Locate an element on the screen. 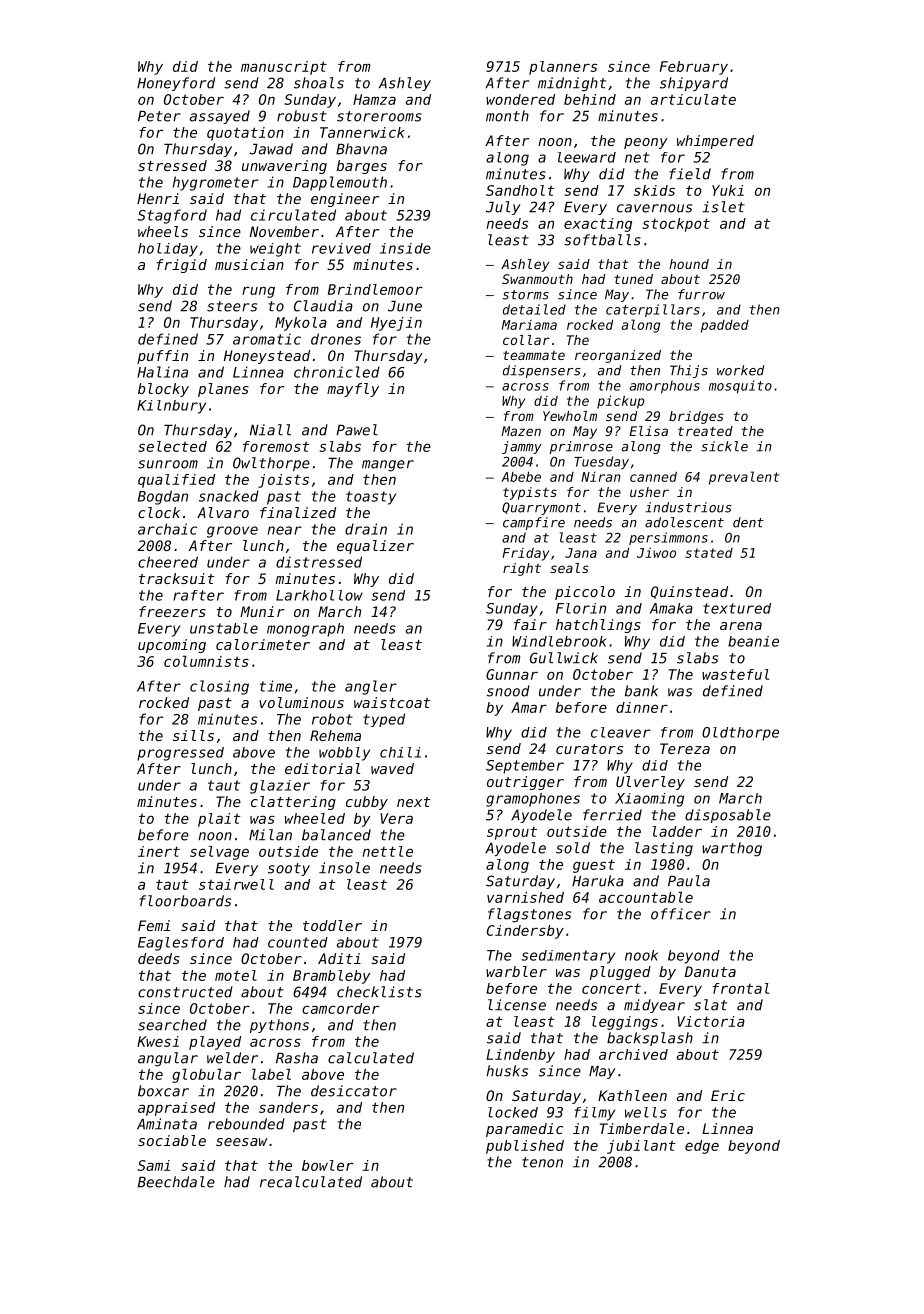  mosquito is located at coordinates (740, 386).
